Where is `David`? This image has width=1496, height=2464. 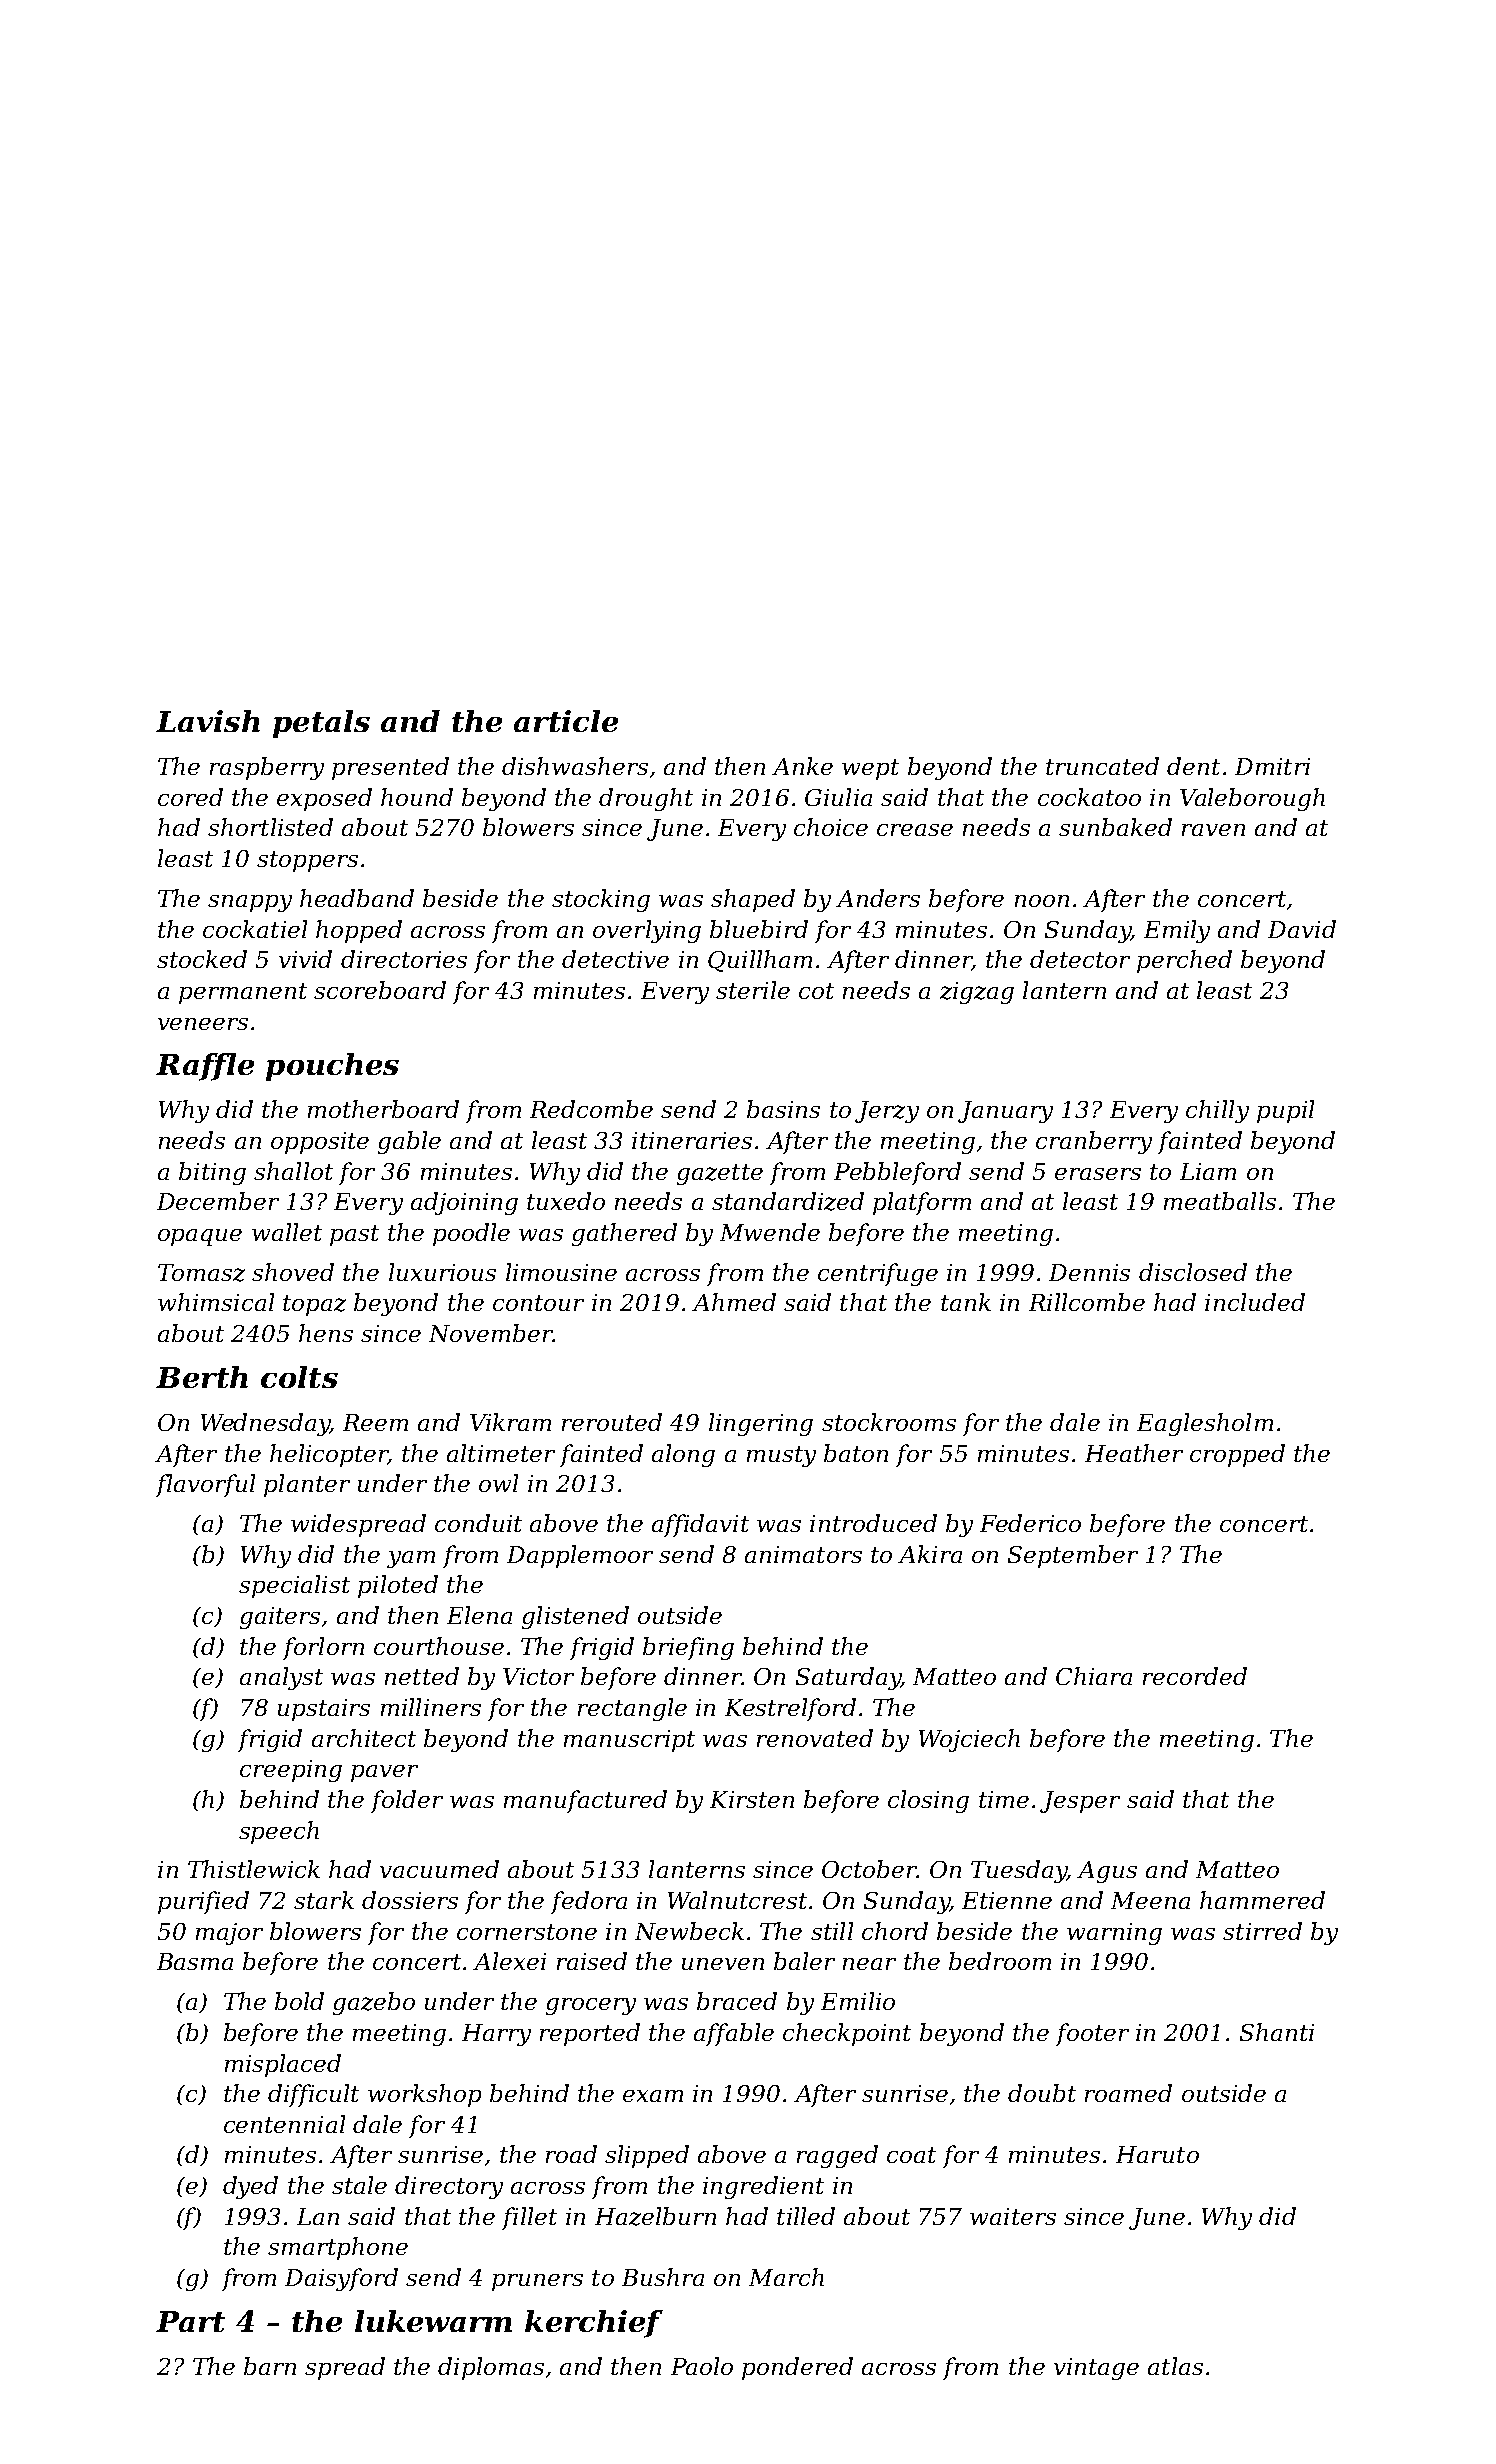 David is located at coordinates (1302, 929).
